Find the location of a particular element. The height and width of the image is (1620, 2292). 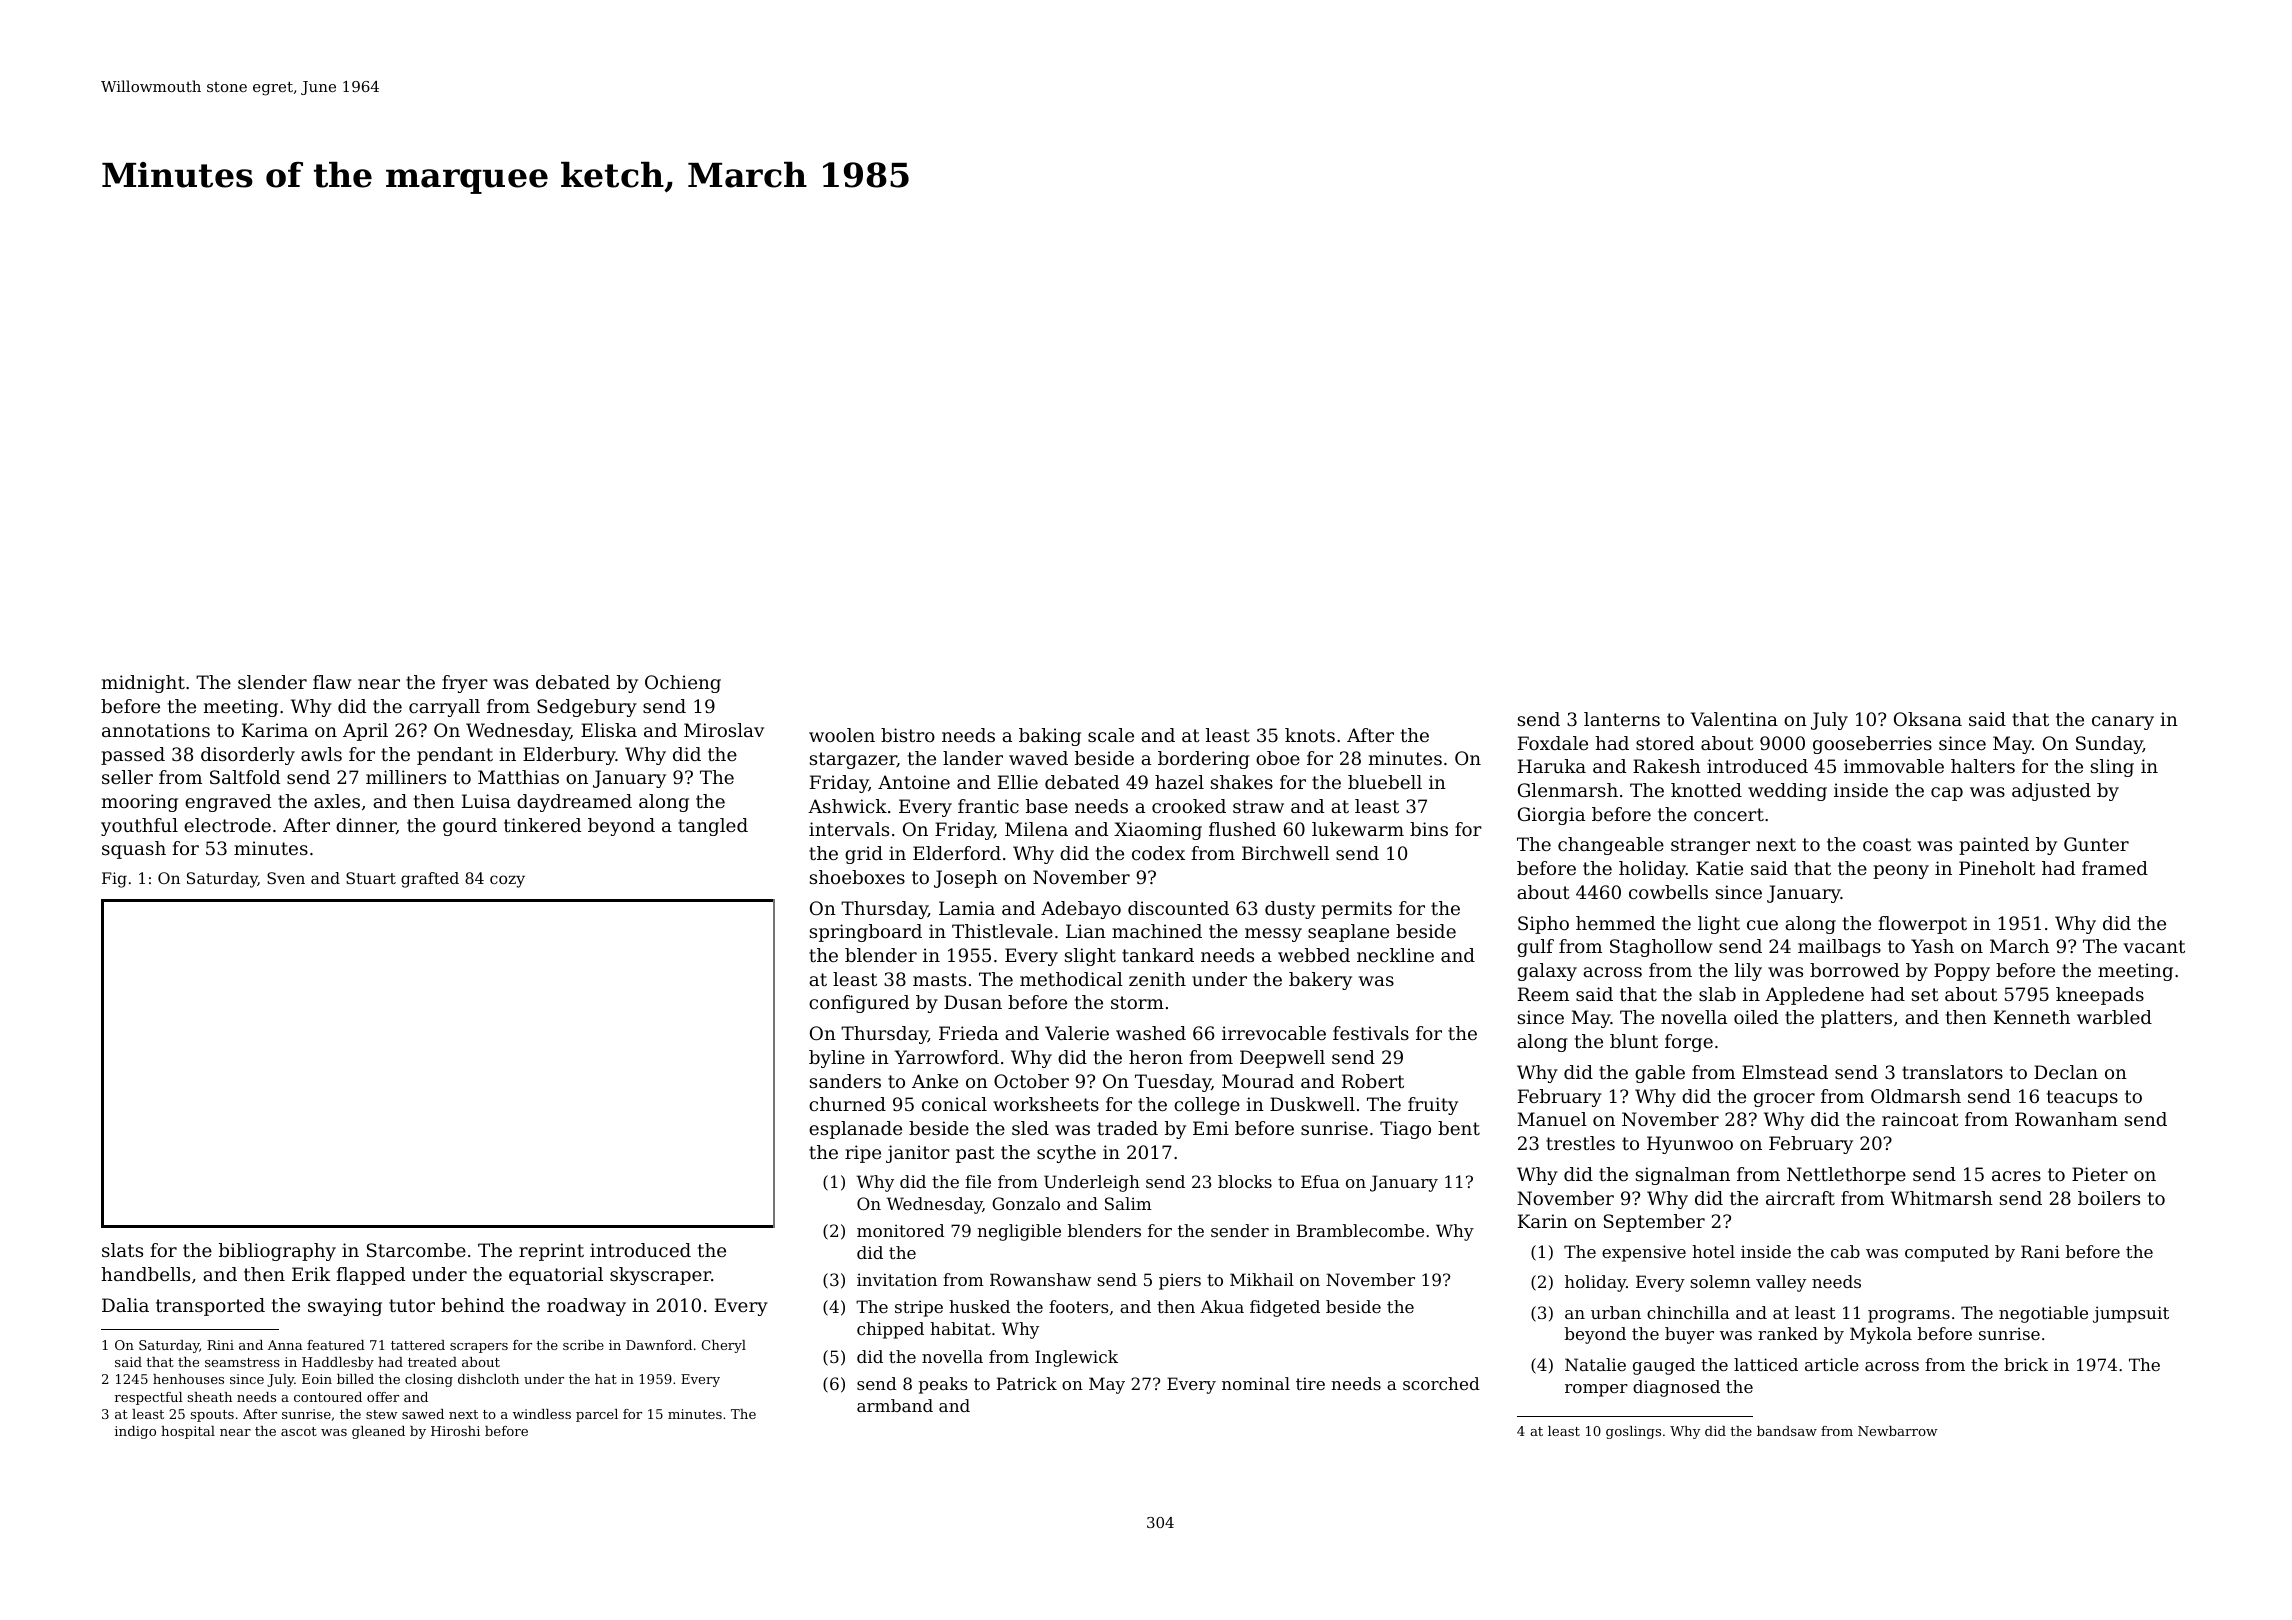

Yash is located at coordinates (1932, 946).
